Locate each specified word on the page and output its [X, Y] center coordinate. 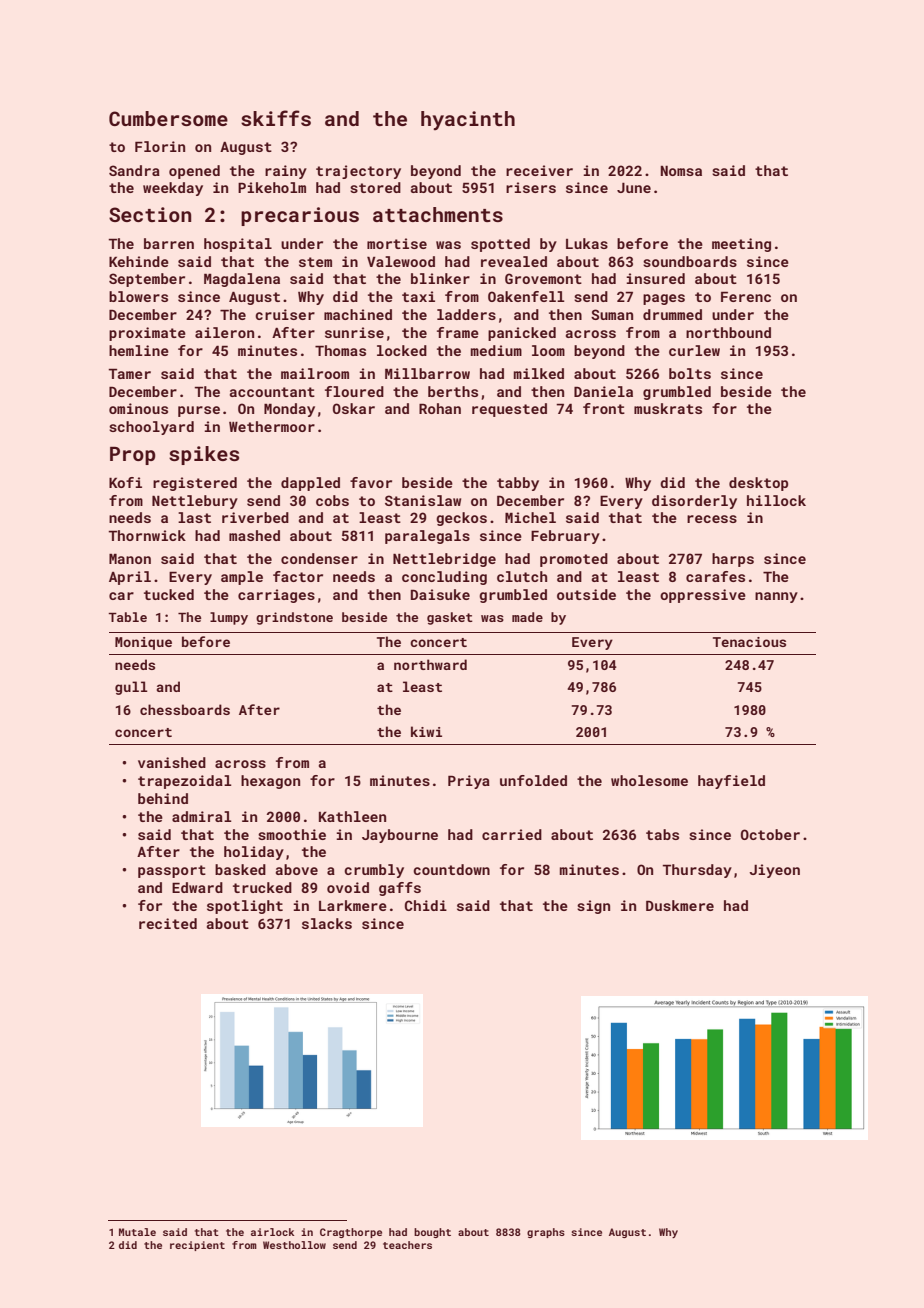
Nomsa [681, 171]
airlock [272, 1232]
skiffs [276, 118]
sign [593, 907]
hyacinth [468, 120]
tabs [662, 834]
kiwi [426, 731]
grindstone [294, 618]
